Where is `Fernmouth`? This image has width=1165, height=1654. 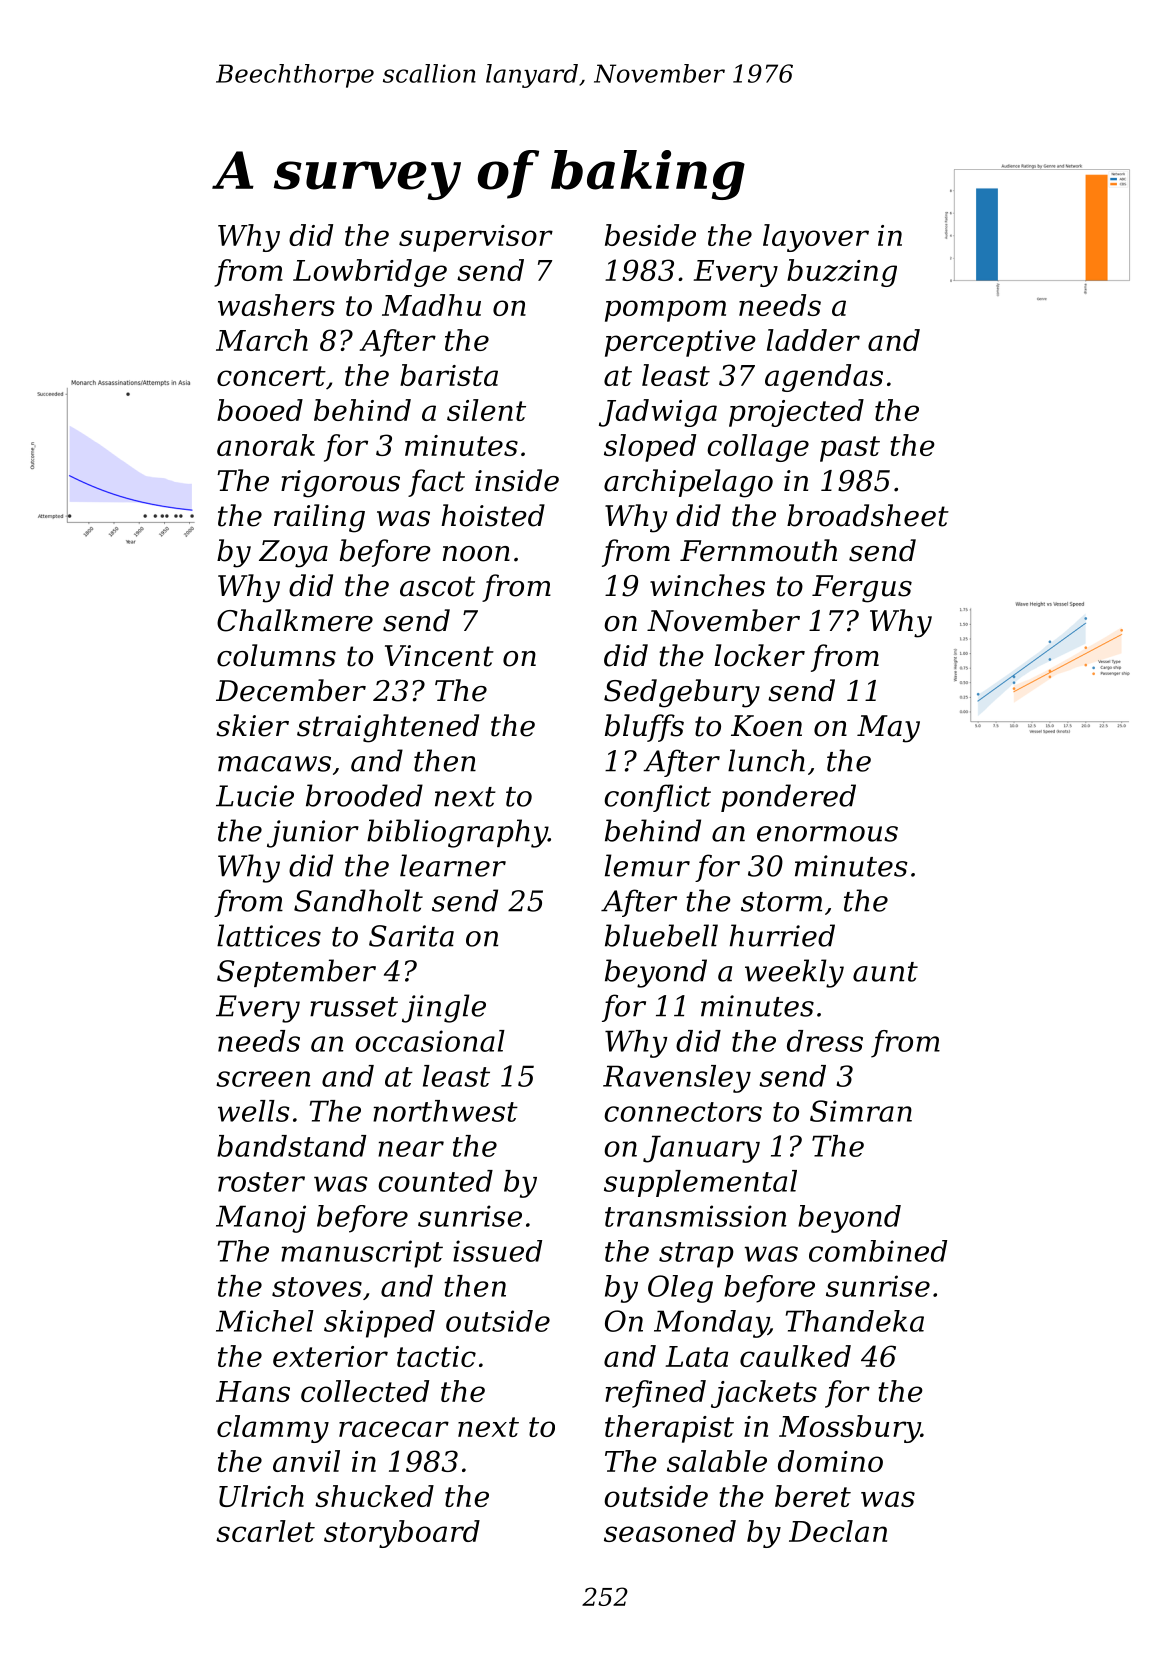 Fernmouth is located at coordinates (758, 550).
